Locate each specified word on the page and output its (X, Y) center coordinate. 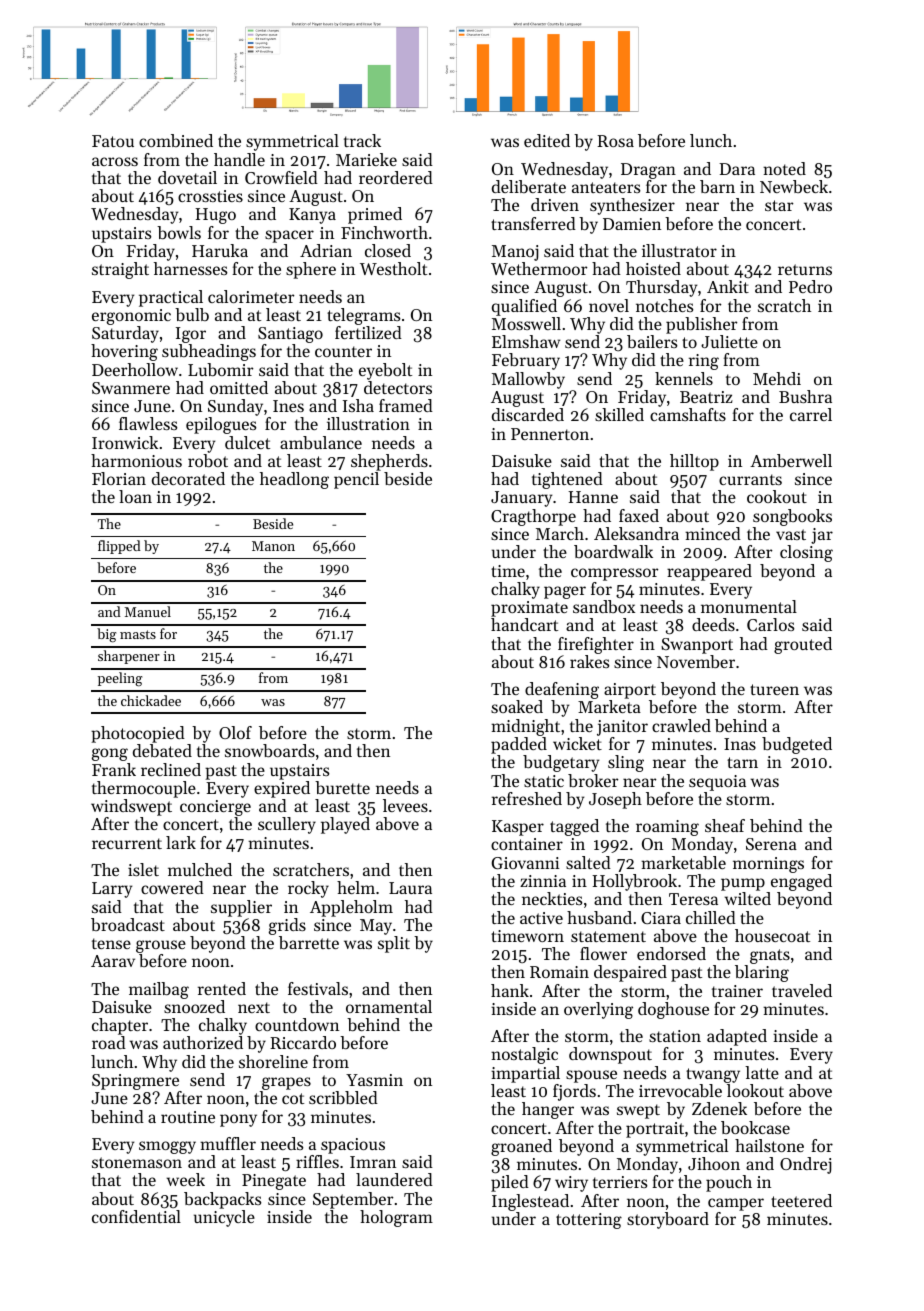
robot (208, 460)
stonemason (137, 1162)
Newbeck (794, 186)
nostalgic (524, 1055)
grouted (803, 645)
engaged (801, 882)
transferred (533, 223)
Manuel (148, 611)
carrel (811, 414)
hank (510, 990)
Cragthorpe (533, 517)
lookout (755, 1090)
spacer (289, 236)
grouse (161, 946)
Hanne (593, 497)
